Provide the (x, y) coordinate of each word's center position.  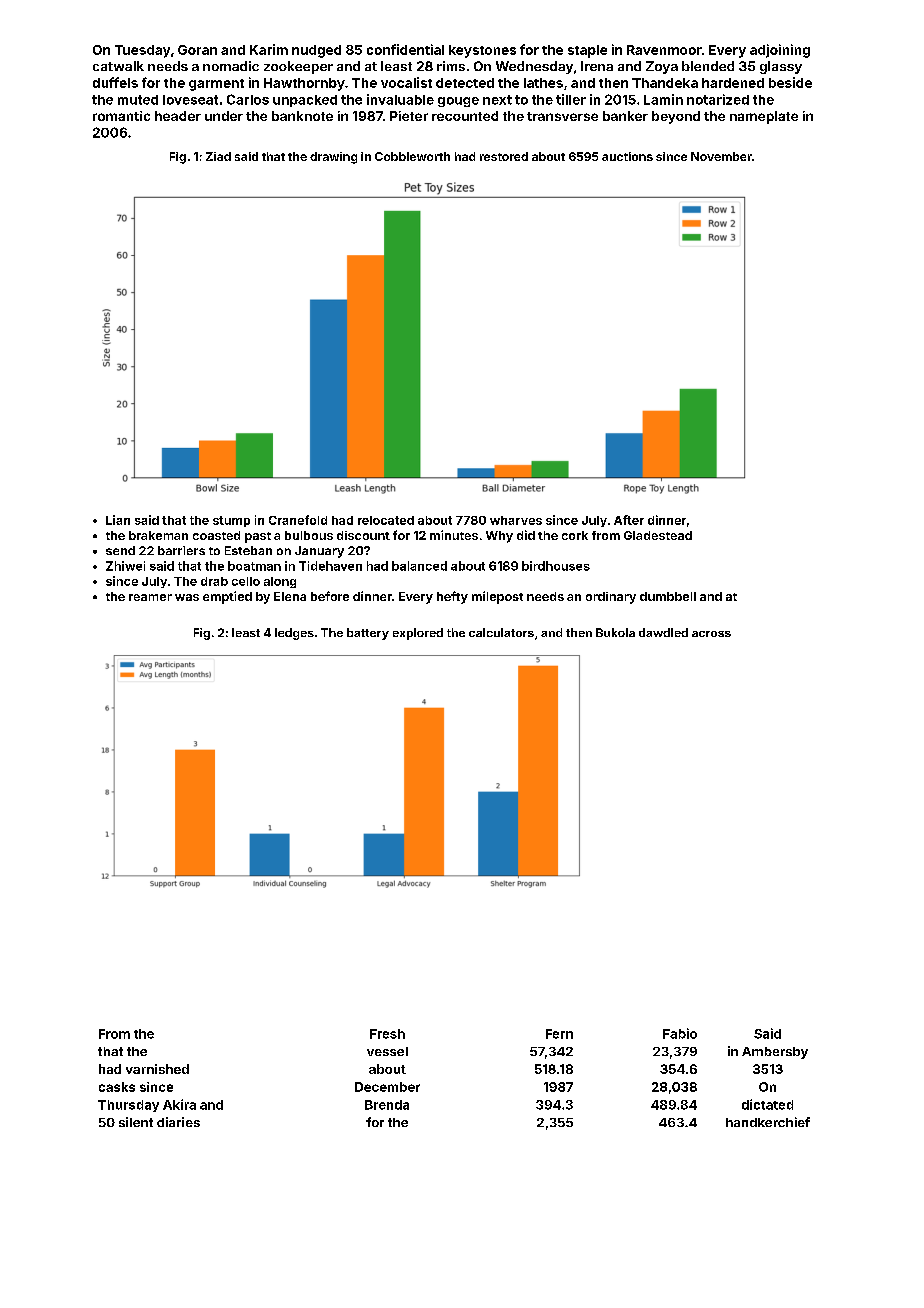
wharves (516, 520)
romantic (121, 116)
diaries (178, 1122)
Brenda (387, 1105)
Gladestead (658, 535)
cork (575, 535)
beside (790, 82)
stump (231, 521)
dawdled (663, 632)
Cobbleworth (412, 156)
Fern (559, 1034)
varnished (157, 1069)
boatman (254, 566)
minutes (454, 535)
